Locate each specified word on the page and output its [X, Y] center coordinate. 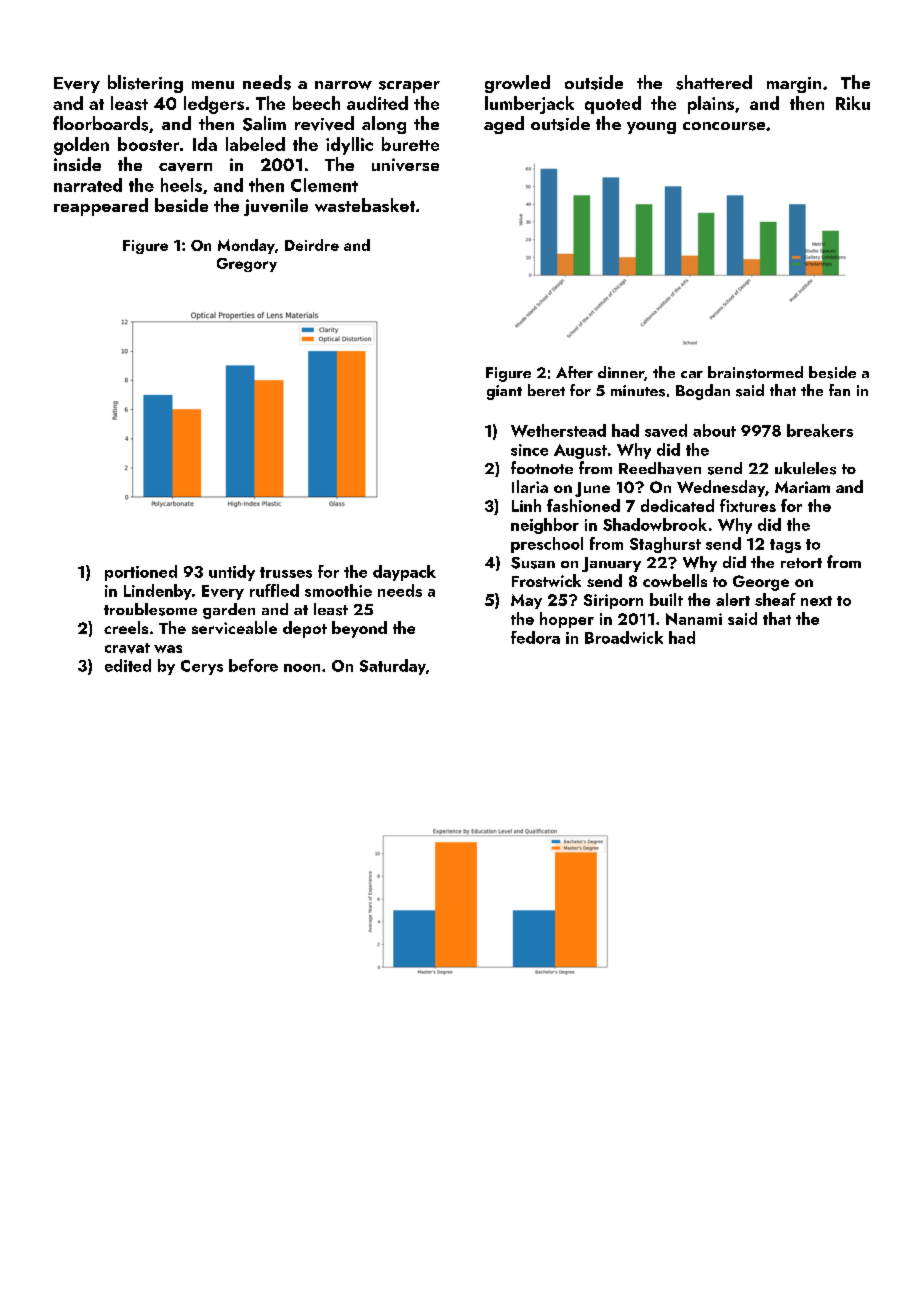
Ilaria [530, 486]
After [574, 372]
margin [794, 85]
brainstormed [755, 372]
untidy [232, 573]
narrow [343, 85]
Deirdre [312, 245]
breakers [820, 430]
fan [839, 390]
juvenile [276, 207]
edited [128, 665]
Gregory [247, 265]
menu [213, 85]
